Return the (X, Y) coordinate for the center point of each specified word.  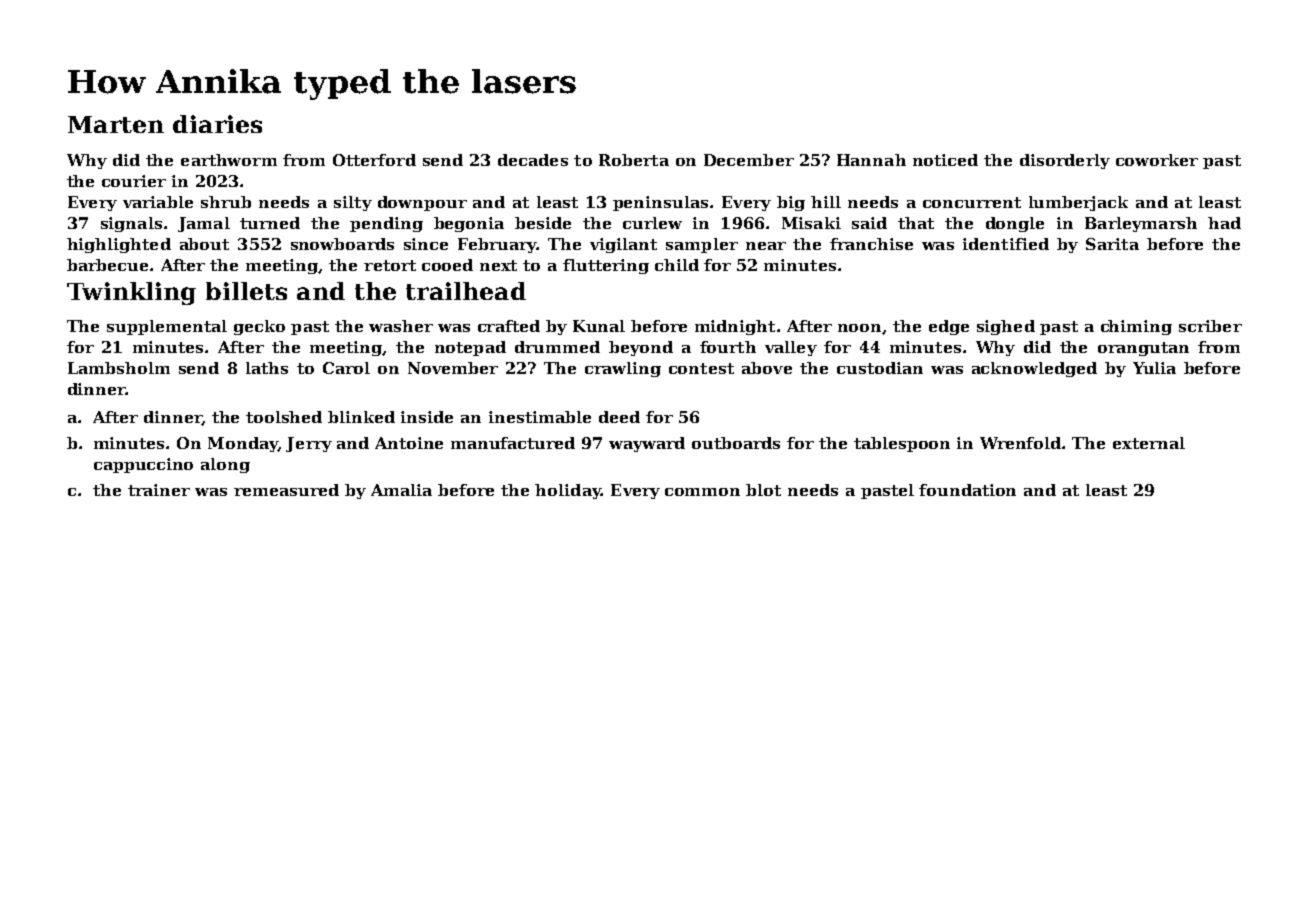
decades (533, 160)
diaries (217, 124)
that (916, 223)
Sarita (1112, 244)
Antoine (409, 443)
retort (390, 265)
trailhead (466, 291)
